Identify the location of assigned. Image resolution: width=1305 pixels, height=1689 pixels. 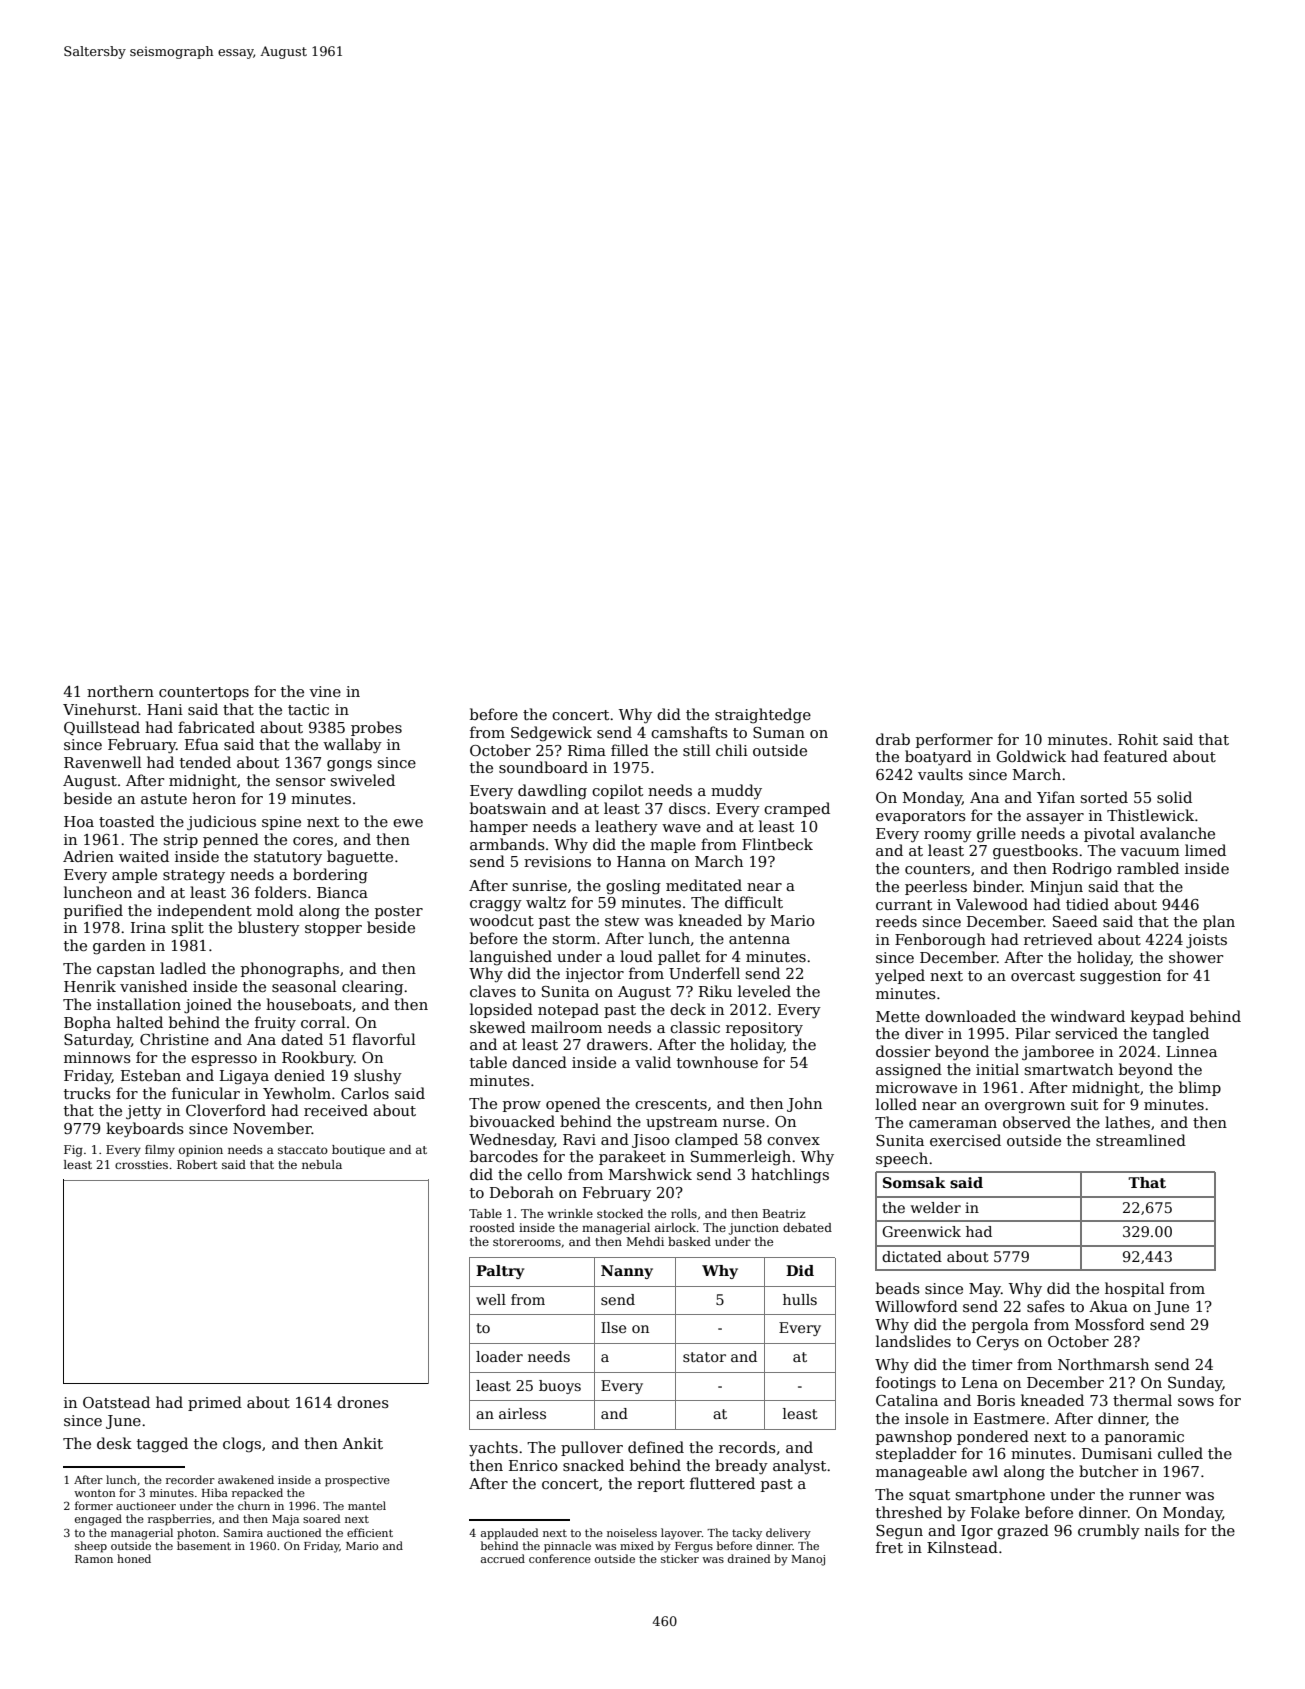
(909, 1071).
